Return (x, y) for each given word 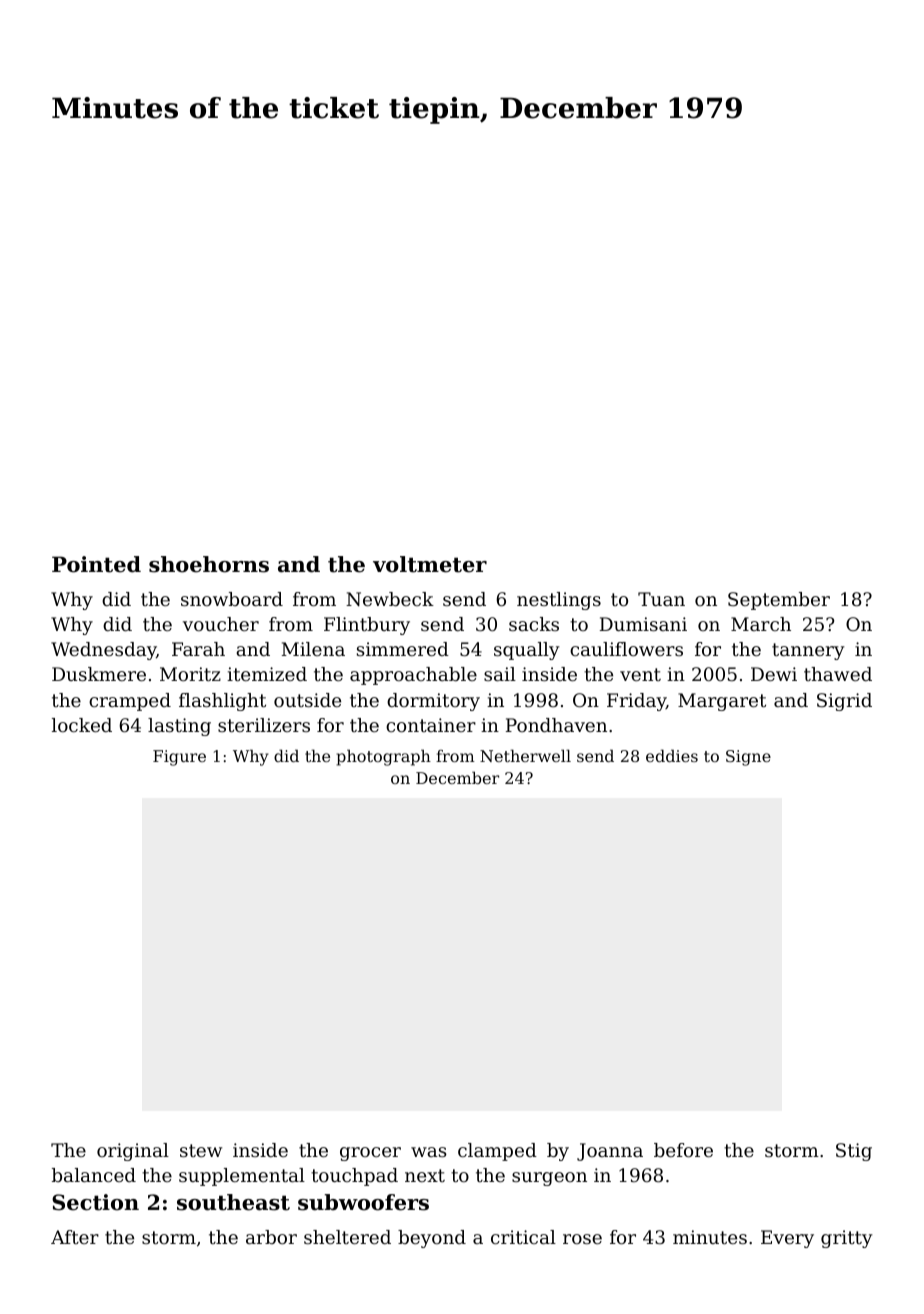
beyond (432, 1239)
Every (787, 1239)
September (779, 601)
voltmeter (430, 564)
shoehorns (209, 564)
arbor (271, 1237)
